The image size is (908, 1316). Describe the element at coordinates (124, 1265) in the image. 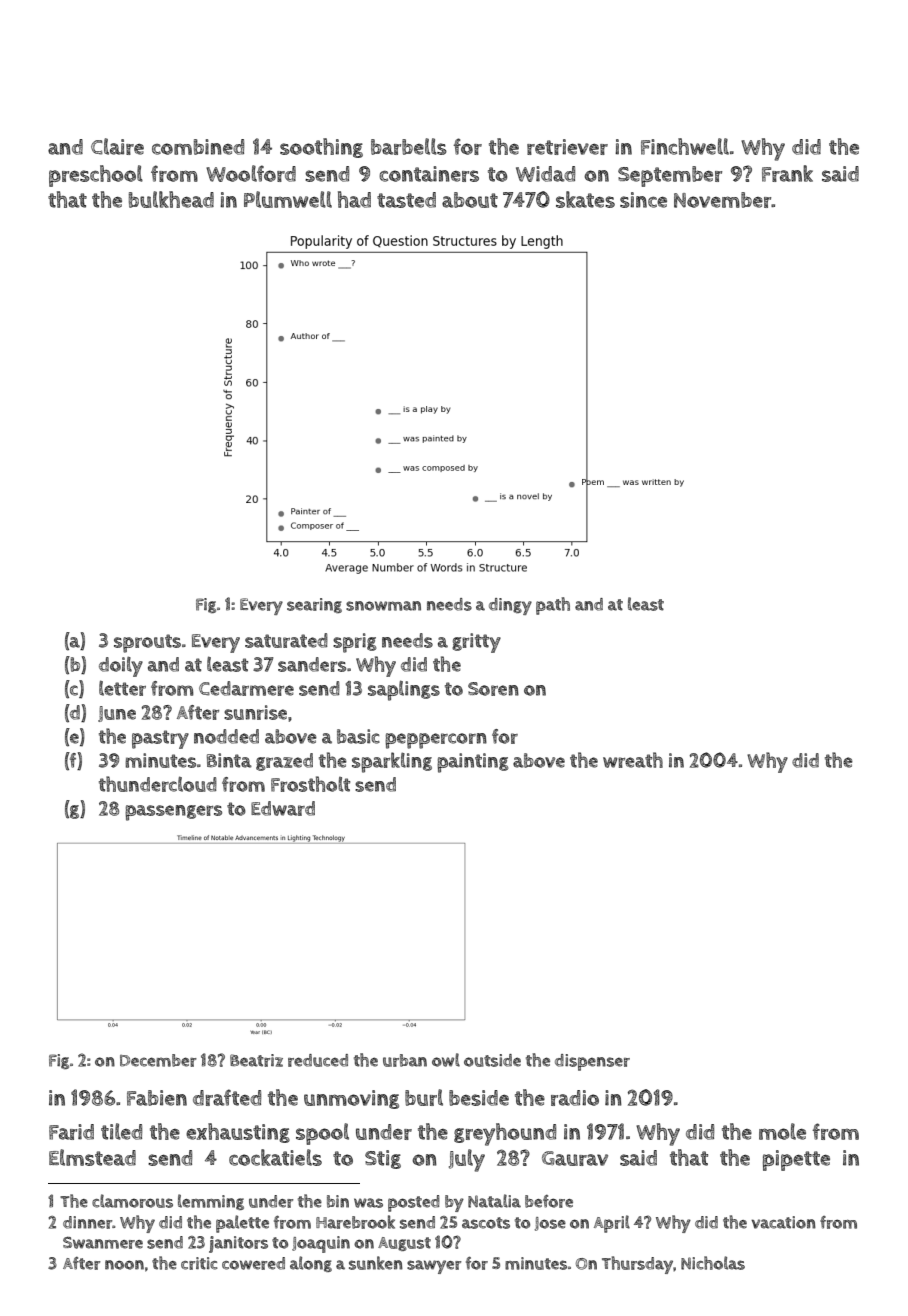

I see `noon` at that location.
